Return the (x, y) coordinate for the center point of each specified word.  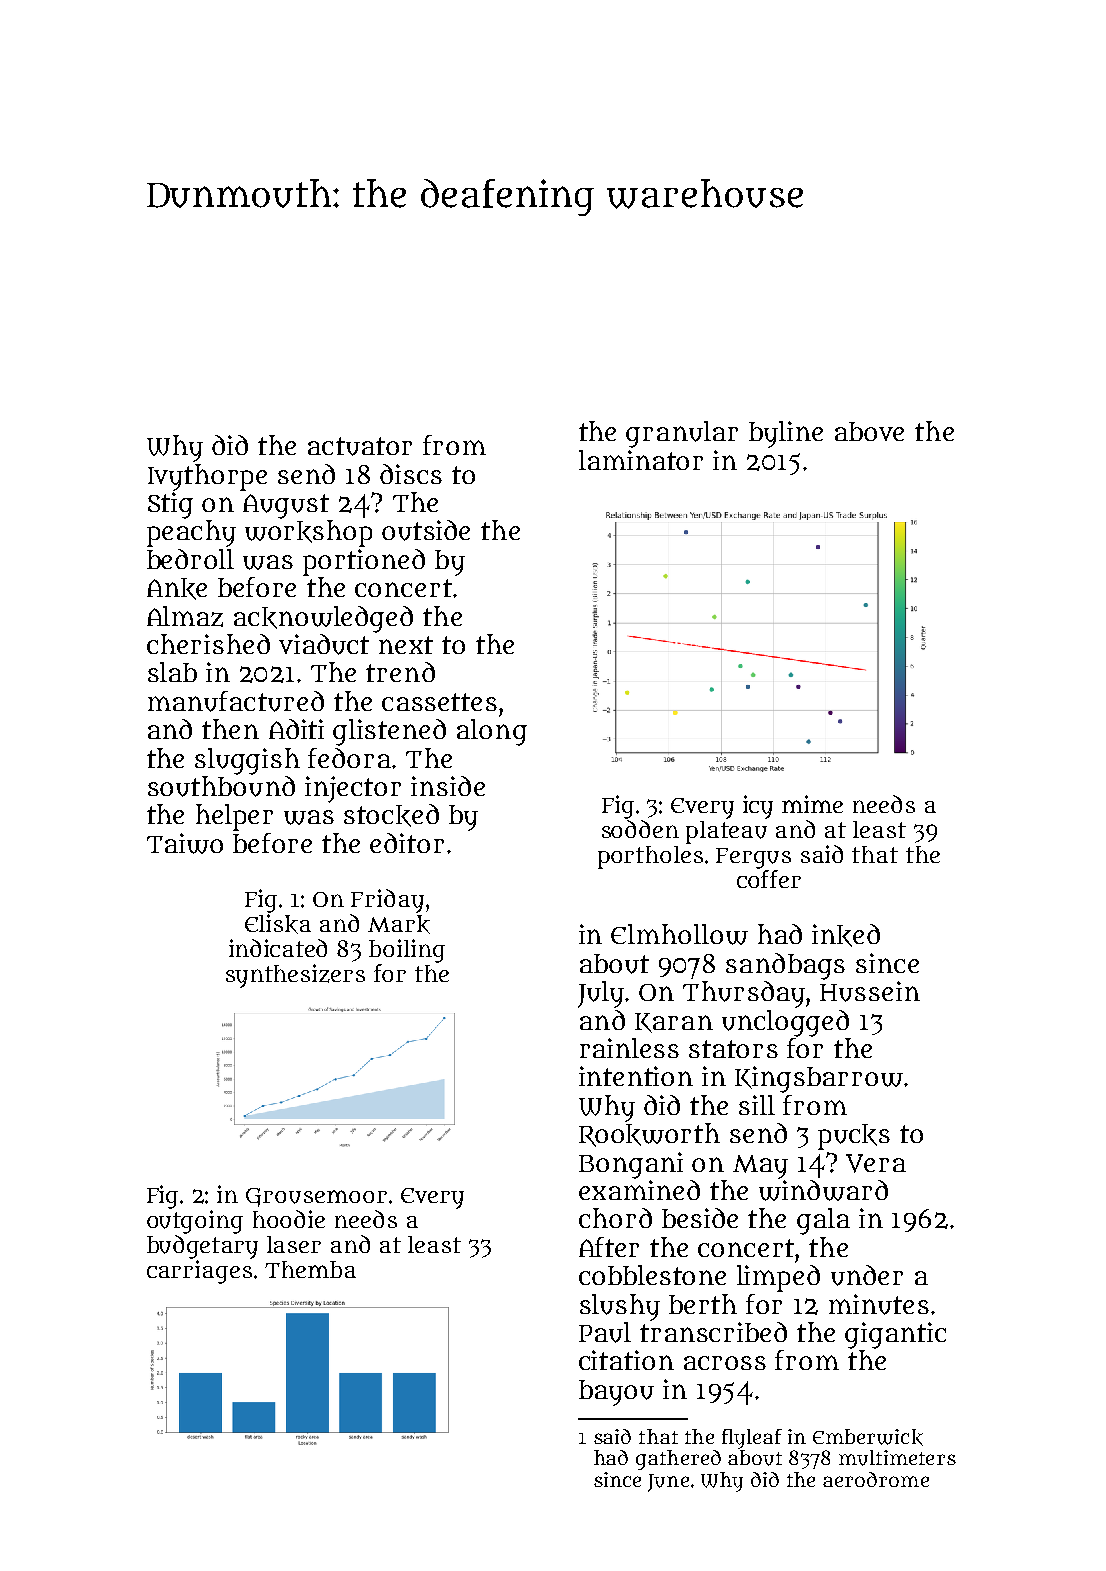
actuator (360, 446)
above (869, 431)
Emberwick (868, 1437)
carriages (199, 1272)
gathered (678, 1460)
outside (426, 530)
